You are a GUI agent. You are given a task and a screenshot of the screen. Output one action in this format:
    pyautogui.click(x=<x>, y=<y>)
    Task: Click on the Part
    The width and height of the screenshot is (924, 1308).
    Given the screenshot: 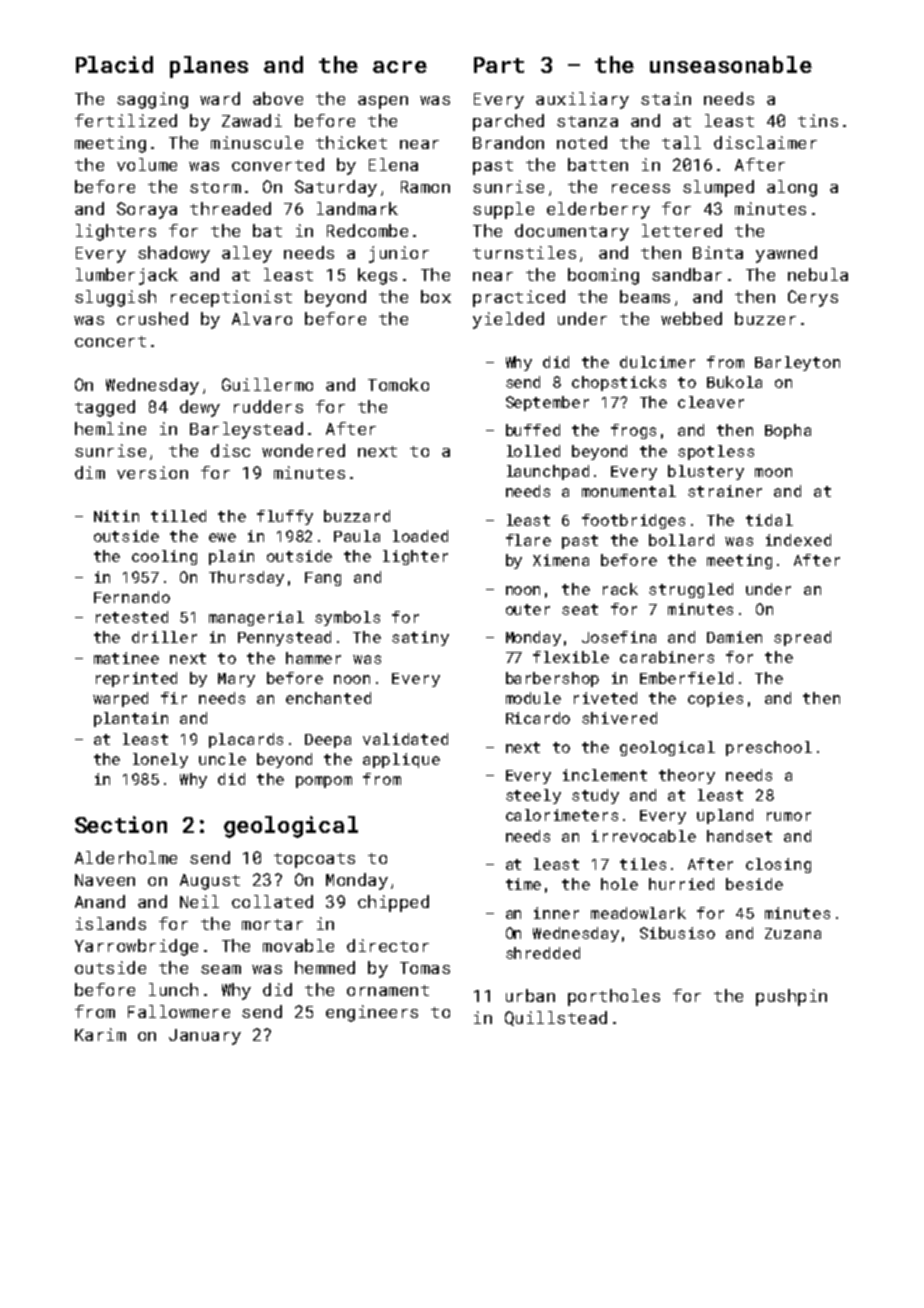 What is the action you would take?
    pyautogui.click(x=499, y=65)
